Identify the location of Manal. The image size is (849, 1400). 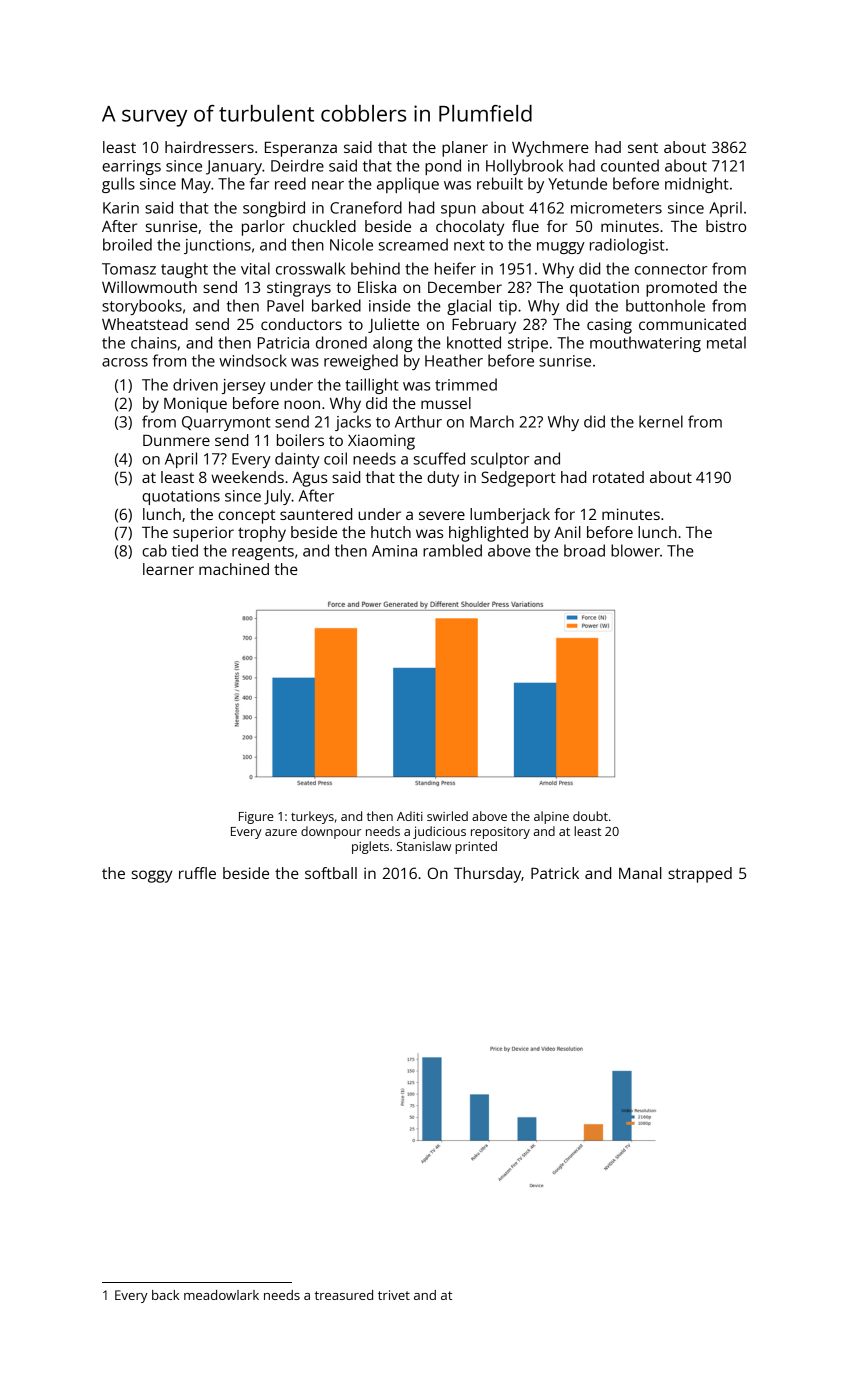
(640, 873).
